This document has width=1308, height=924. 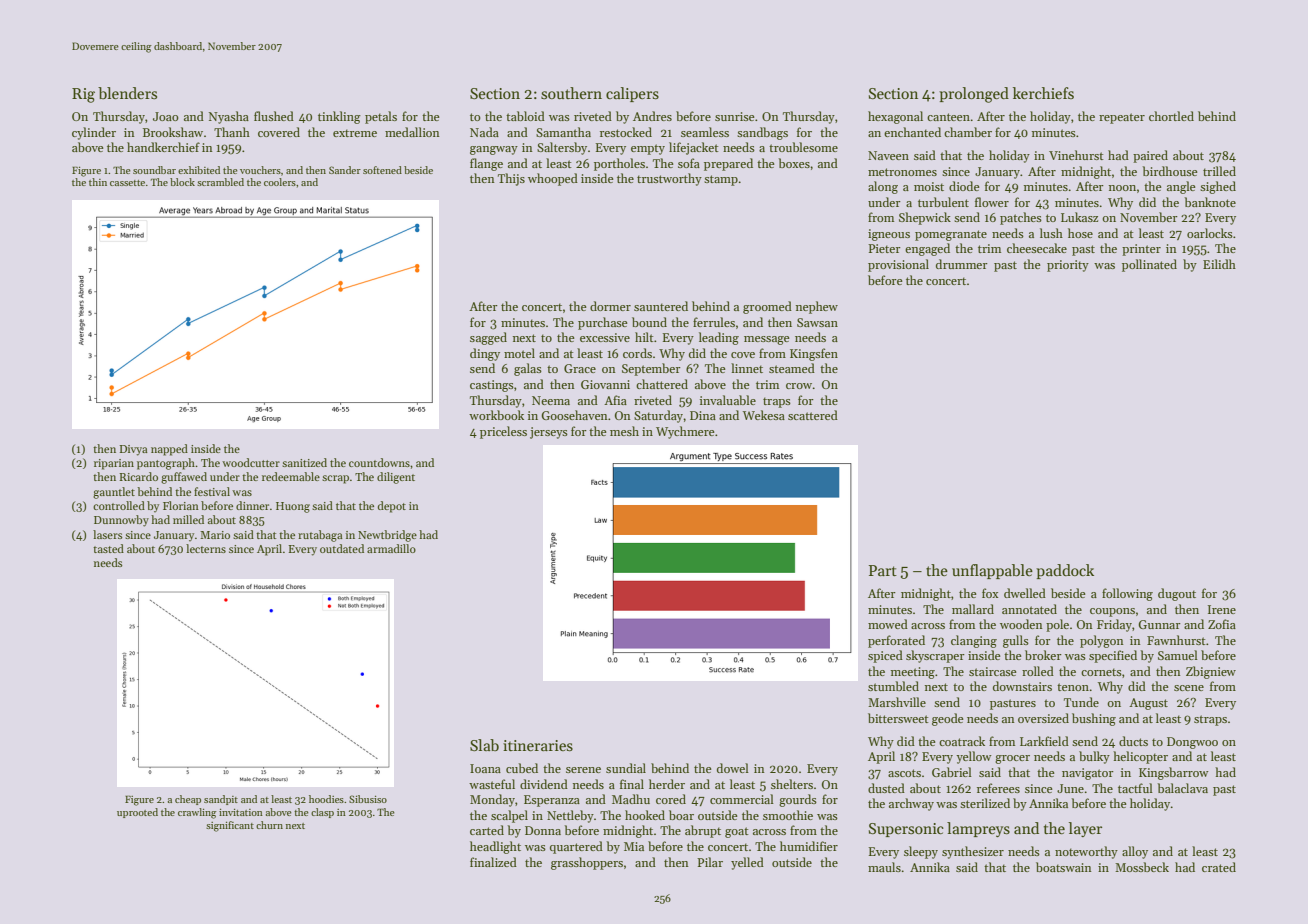 What do you see at coordinates (98, 182) in the document?
I see `thin` at bounding box center [98, 182].
